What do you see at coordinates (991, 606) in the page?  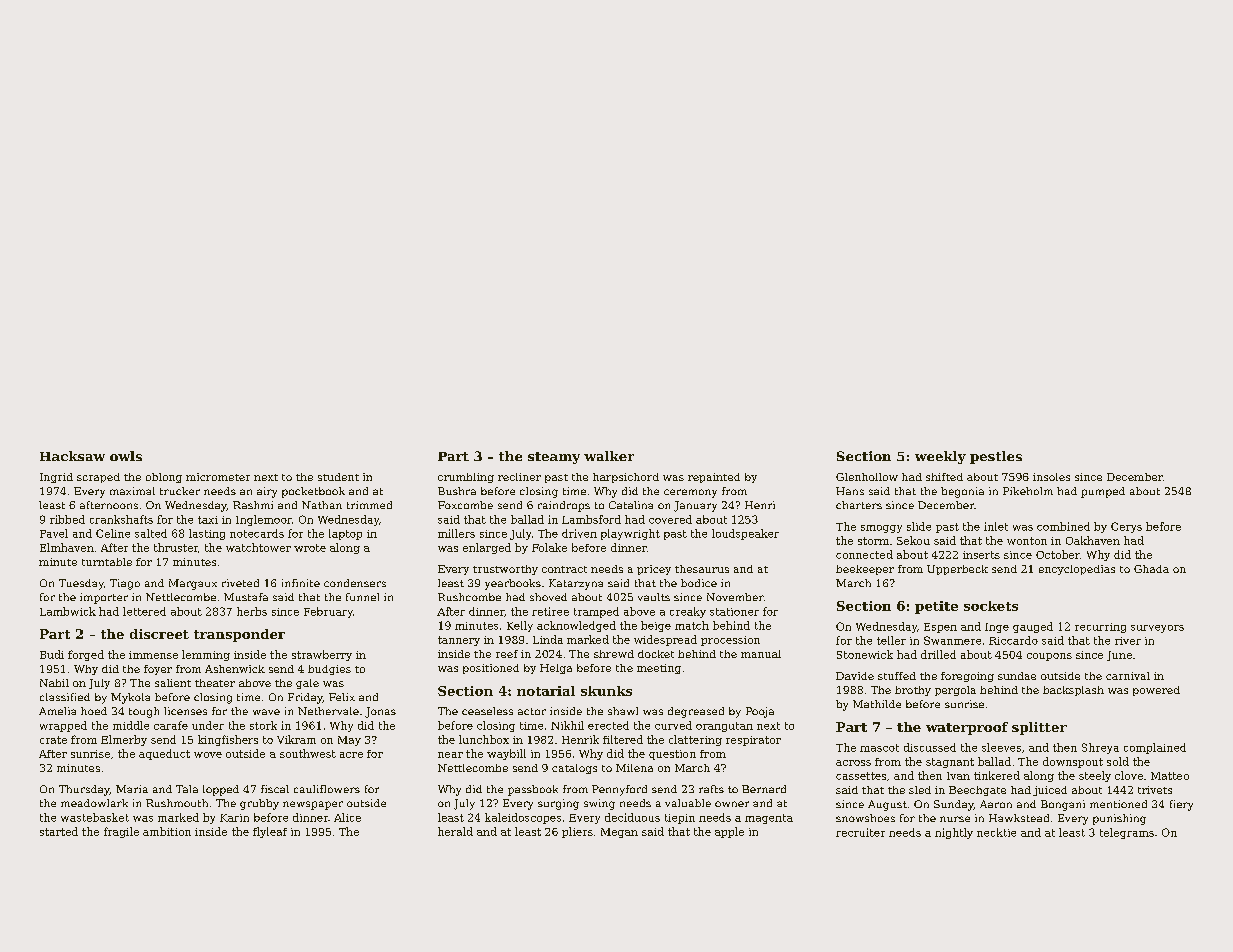 I see `sockets` at bounding box center [991, 606].
